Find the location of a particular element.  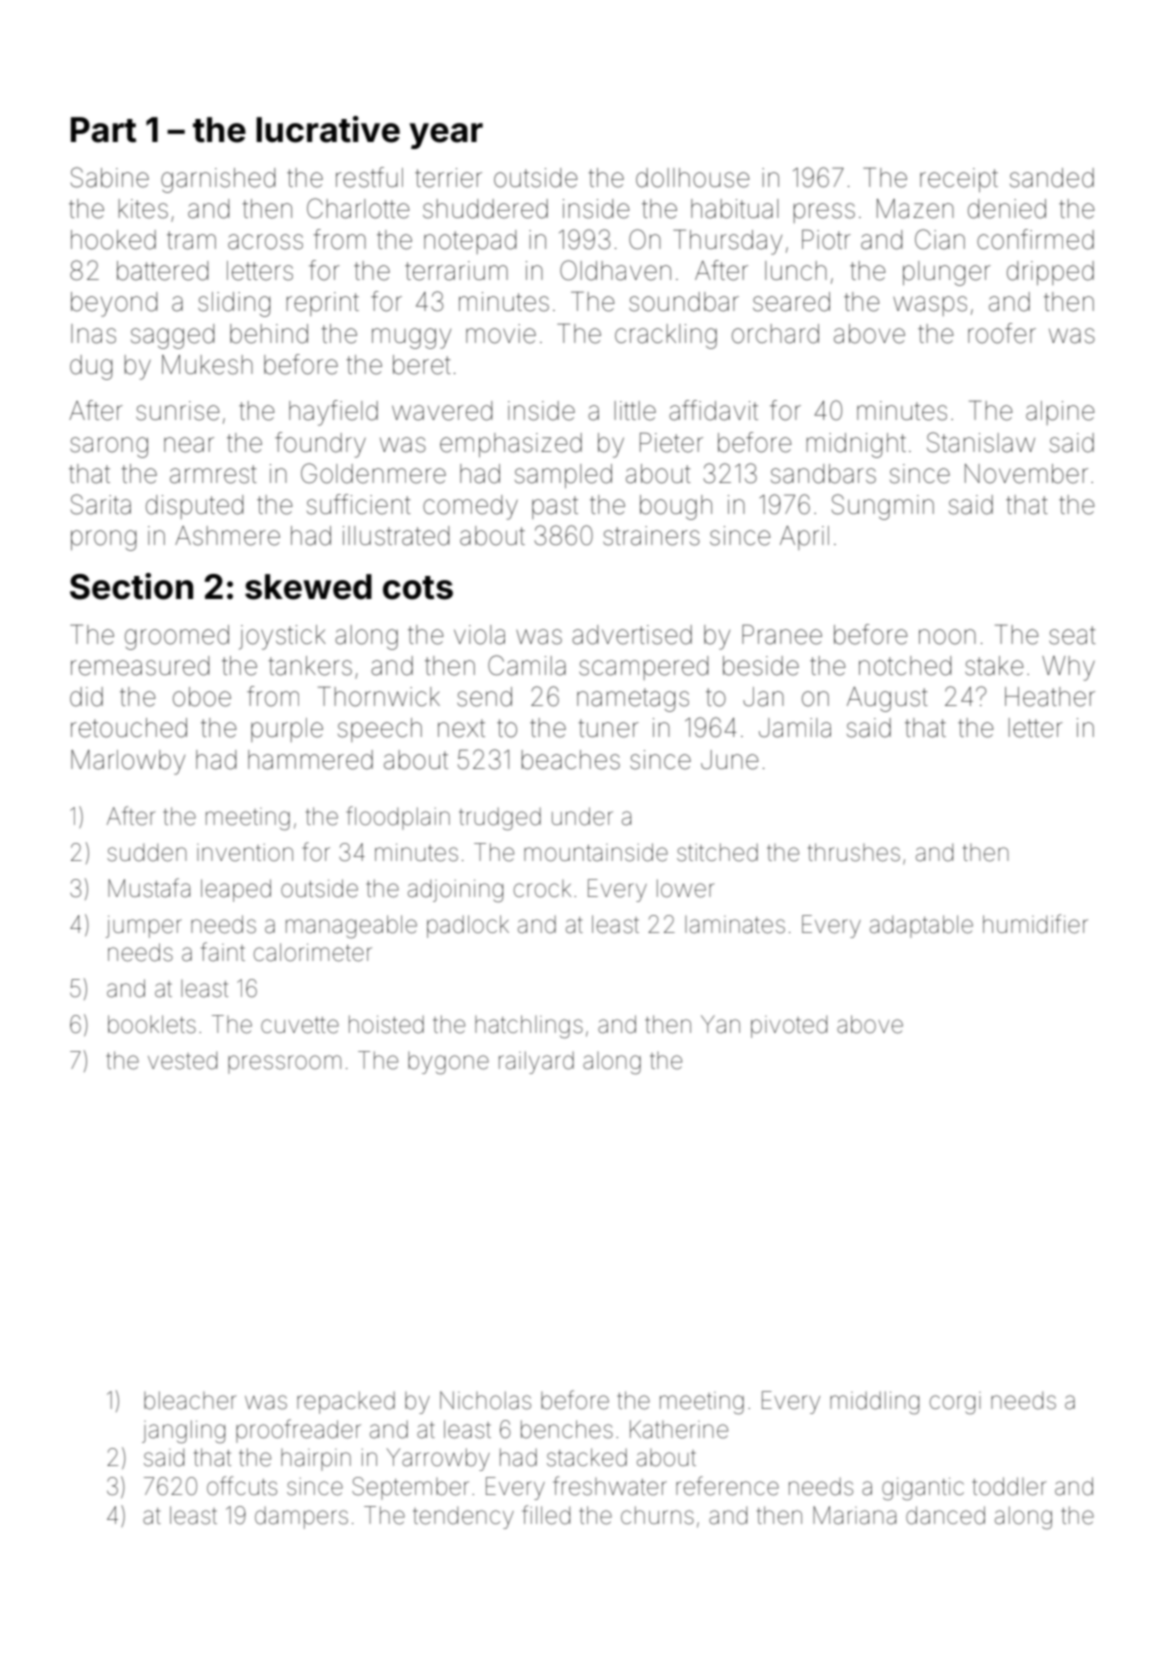

pivoted is located at coordinates (789, 1026).
